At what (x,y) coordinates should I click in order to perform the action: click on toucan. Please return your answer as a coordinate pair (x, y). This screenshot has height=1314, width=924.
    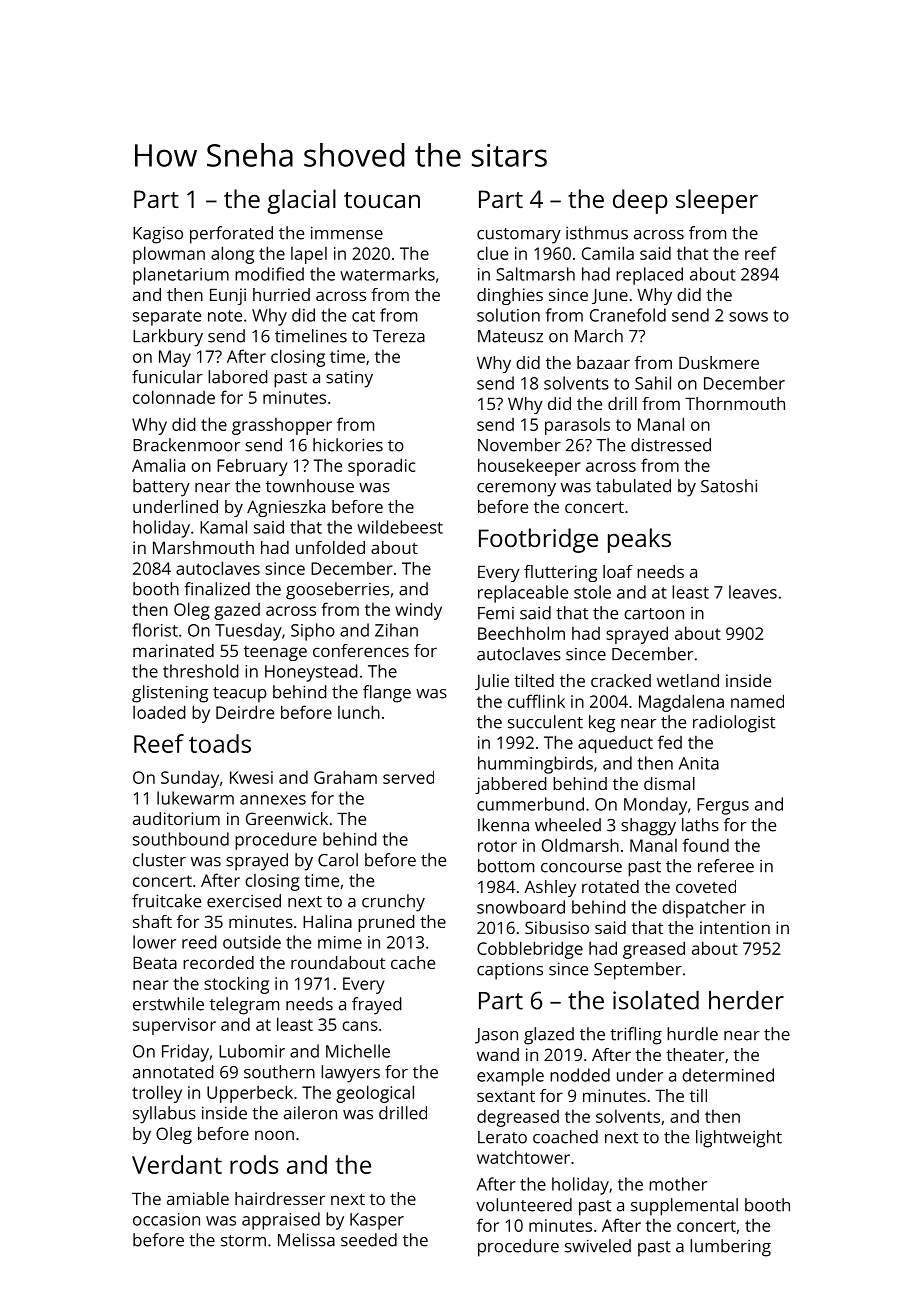
    Looking at the image, I should click on (382, 200).
